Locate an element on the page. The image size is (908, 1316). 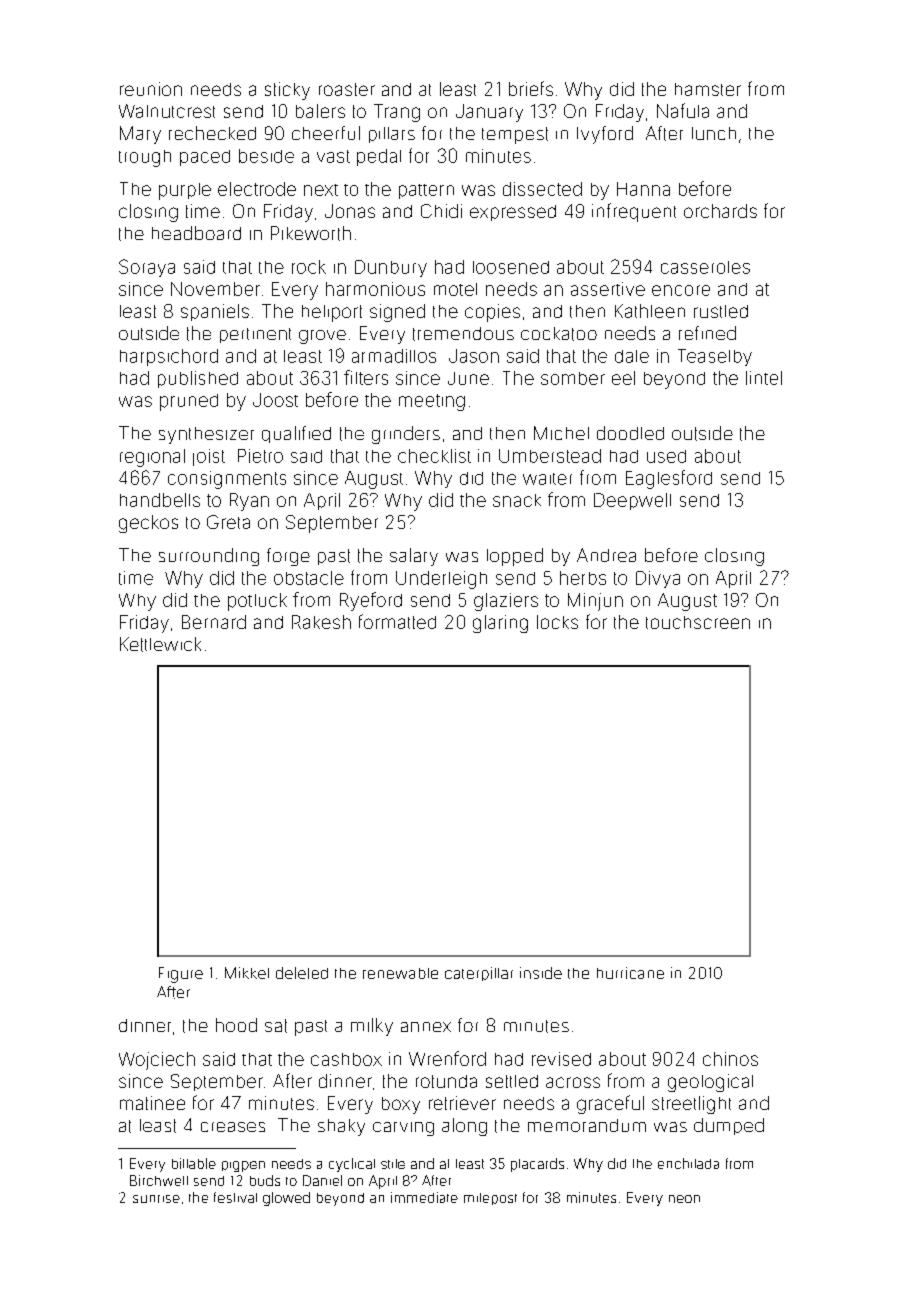
Figure is located at coordinates (181, 975).
